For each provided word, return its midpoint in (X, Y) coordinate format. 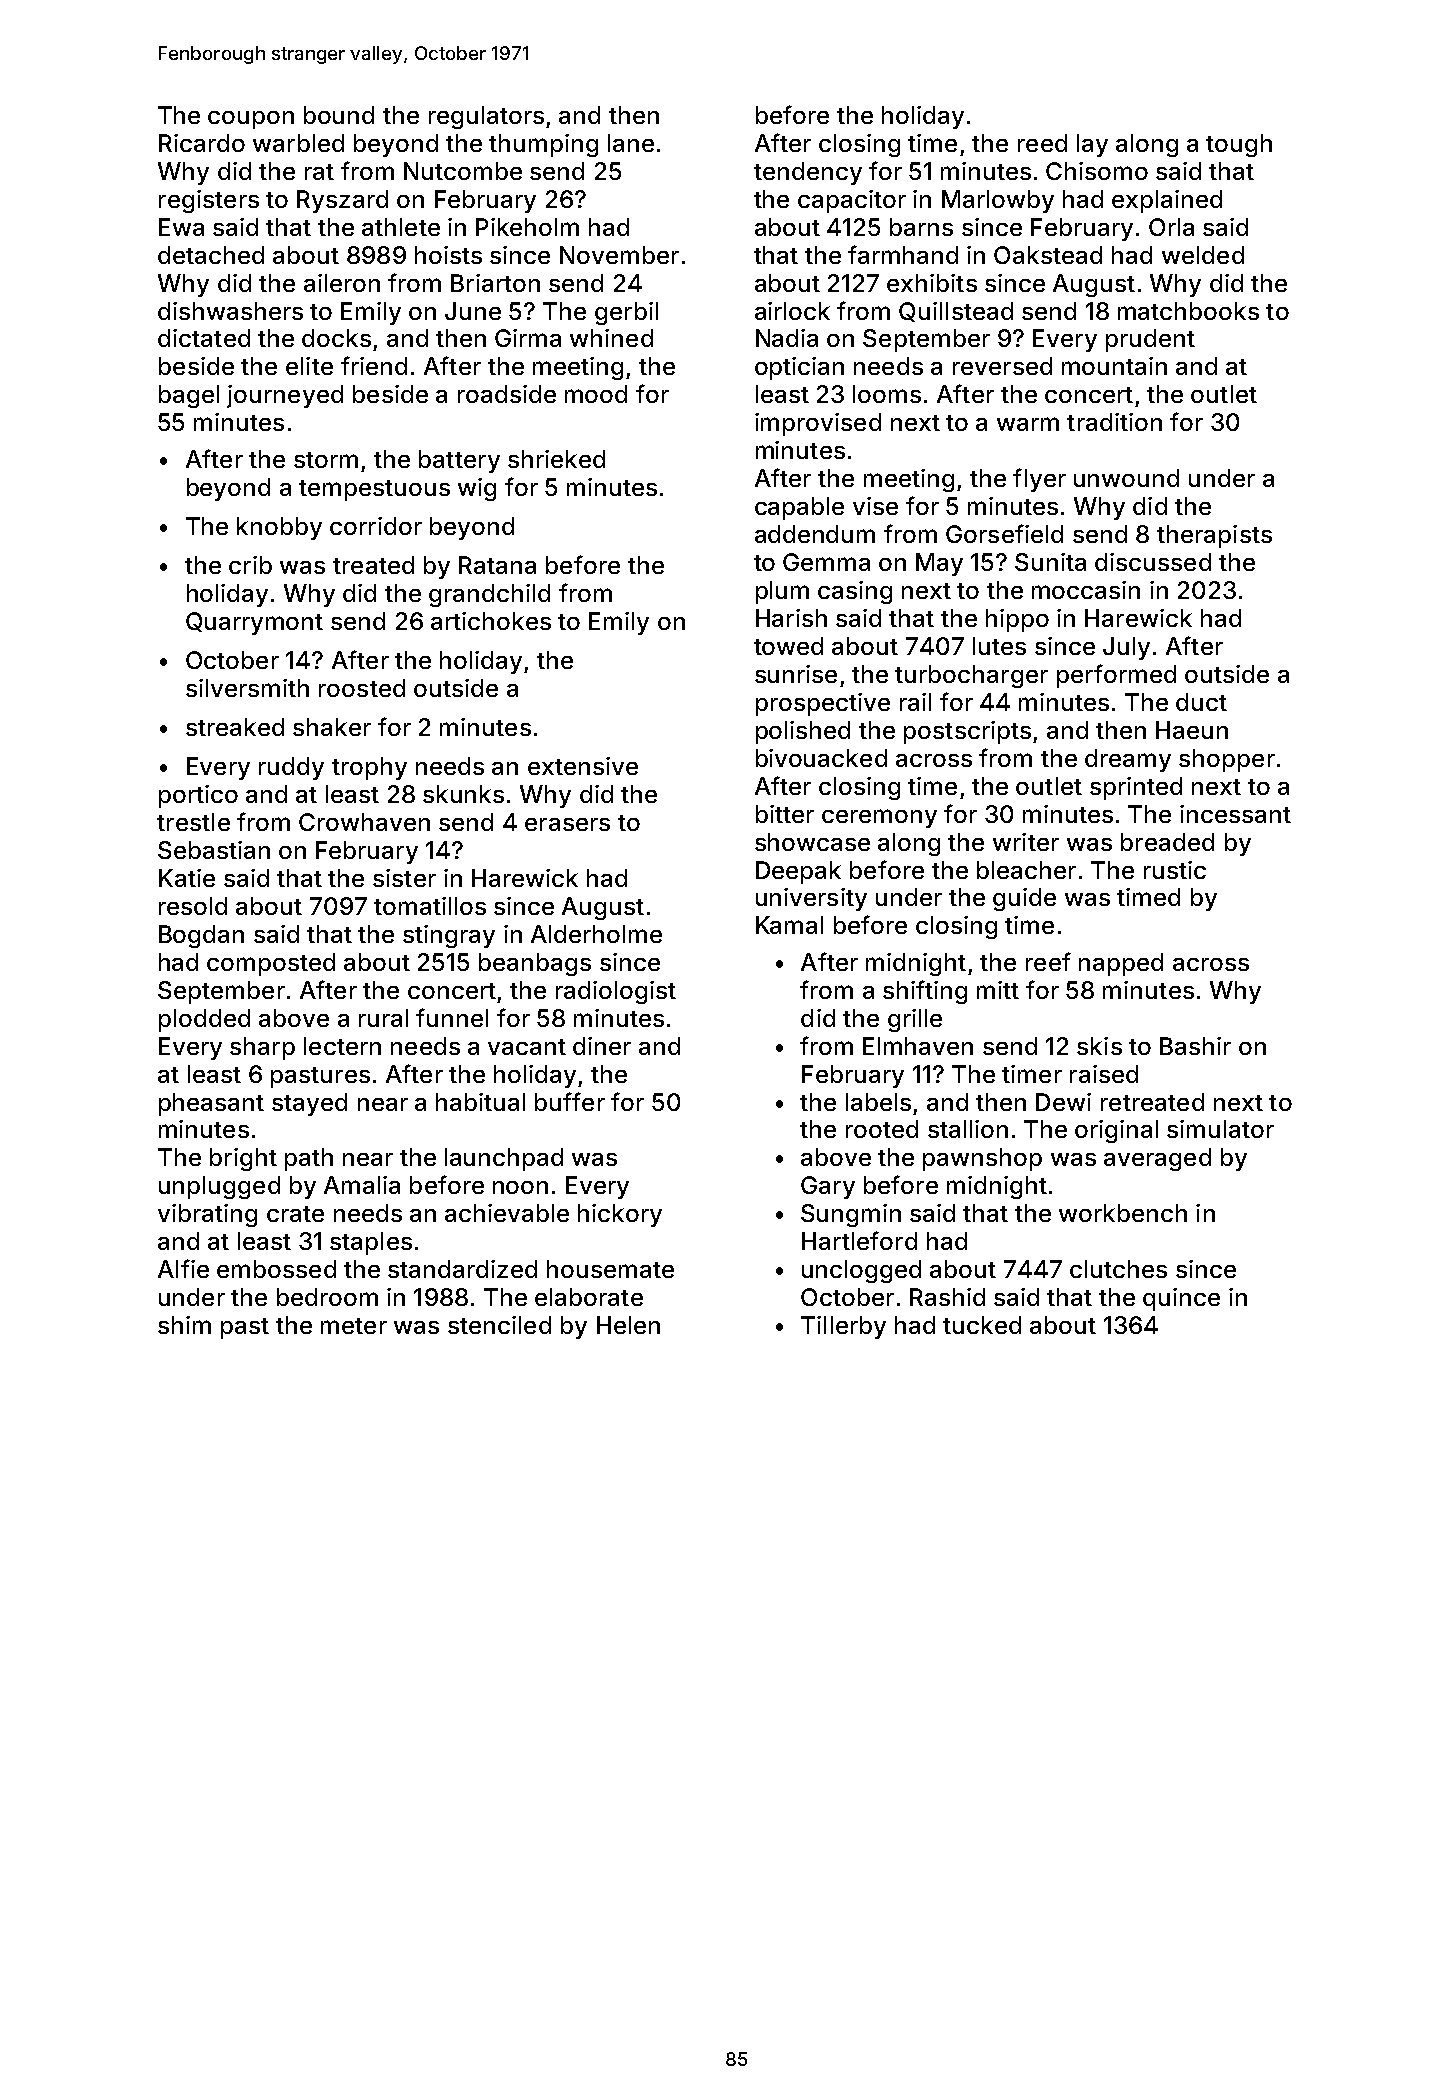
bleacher (1026, 870)
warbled (298, 143)
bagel (189, 396)
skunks (463, 794)
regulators (486, 117)
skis (1099, 1046)
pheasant (211, 1104)
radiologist (616, 992)
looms (887, 394)
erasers (567, 824)
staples (371, 1243)
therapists (1214, 536)
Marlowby (998, 201)
